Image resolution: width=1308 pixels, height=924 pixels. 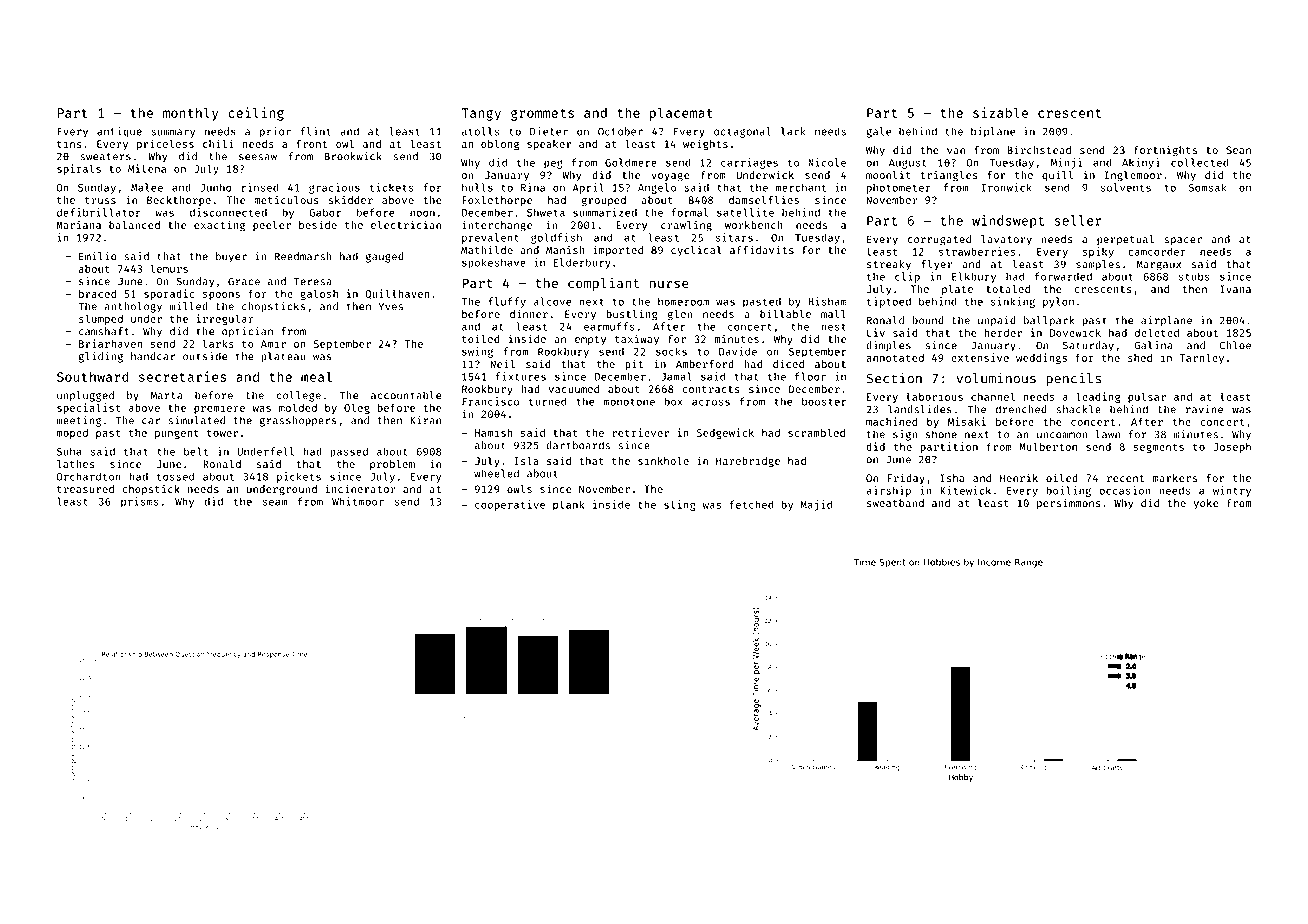 What do you see at coordinates (1078, 220) in the image?
I see `seller` at bounding box center [1078, 220].
